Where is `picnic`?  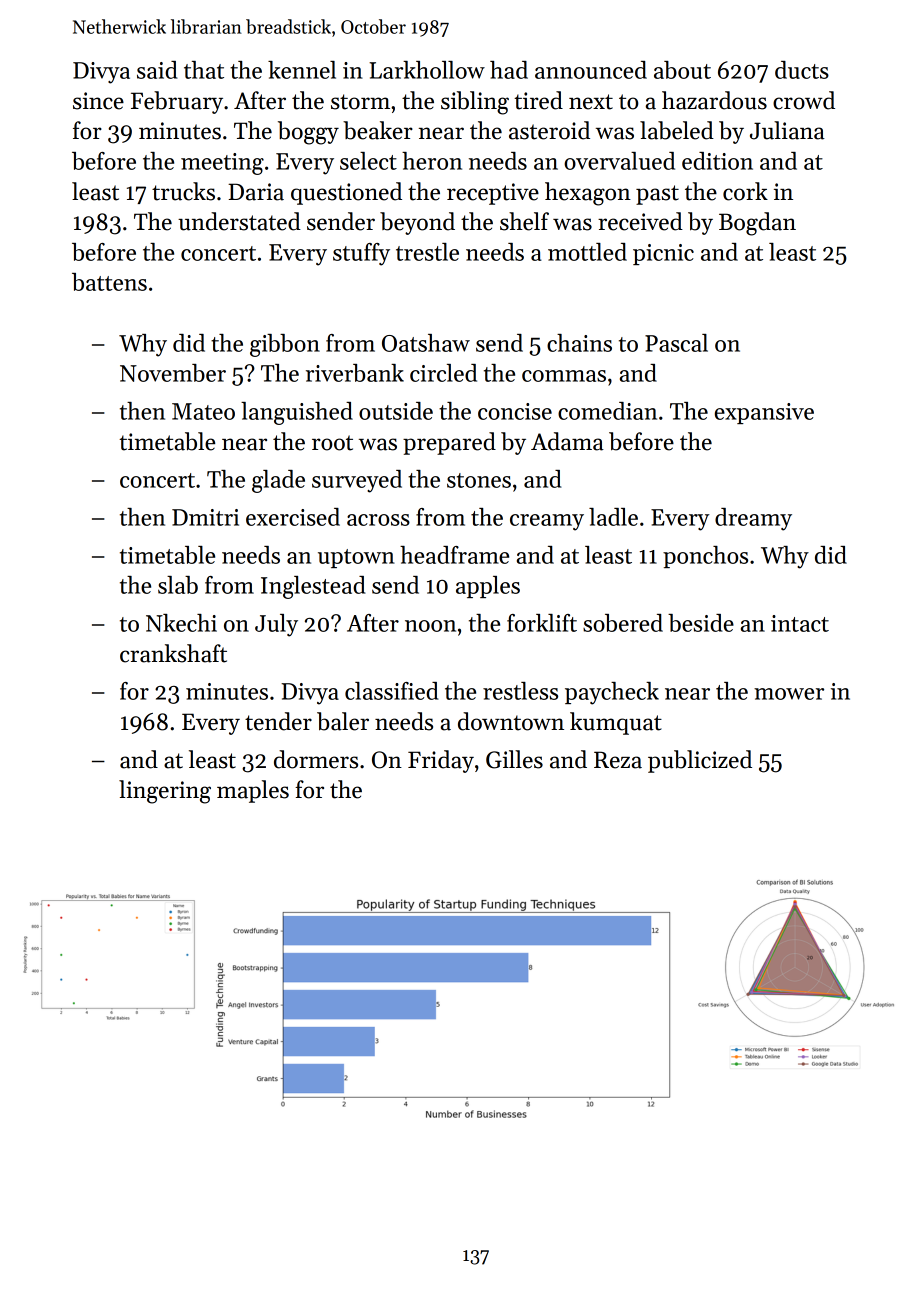 picnic is located at coordinates (663, 254).
